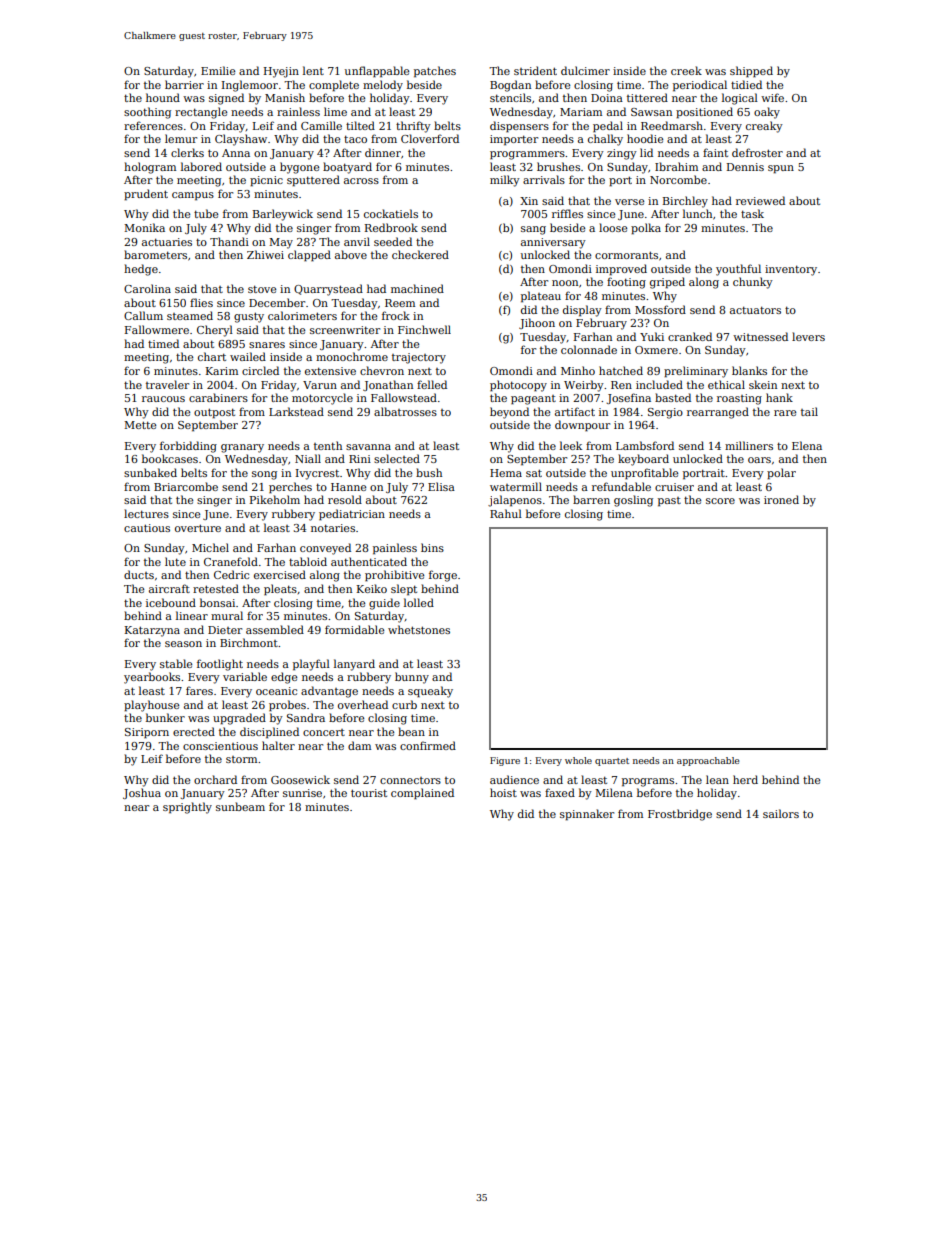 This image has height=1233, width=952. I want to click on noon, so click(565, 283).
